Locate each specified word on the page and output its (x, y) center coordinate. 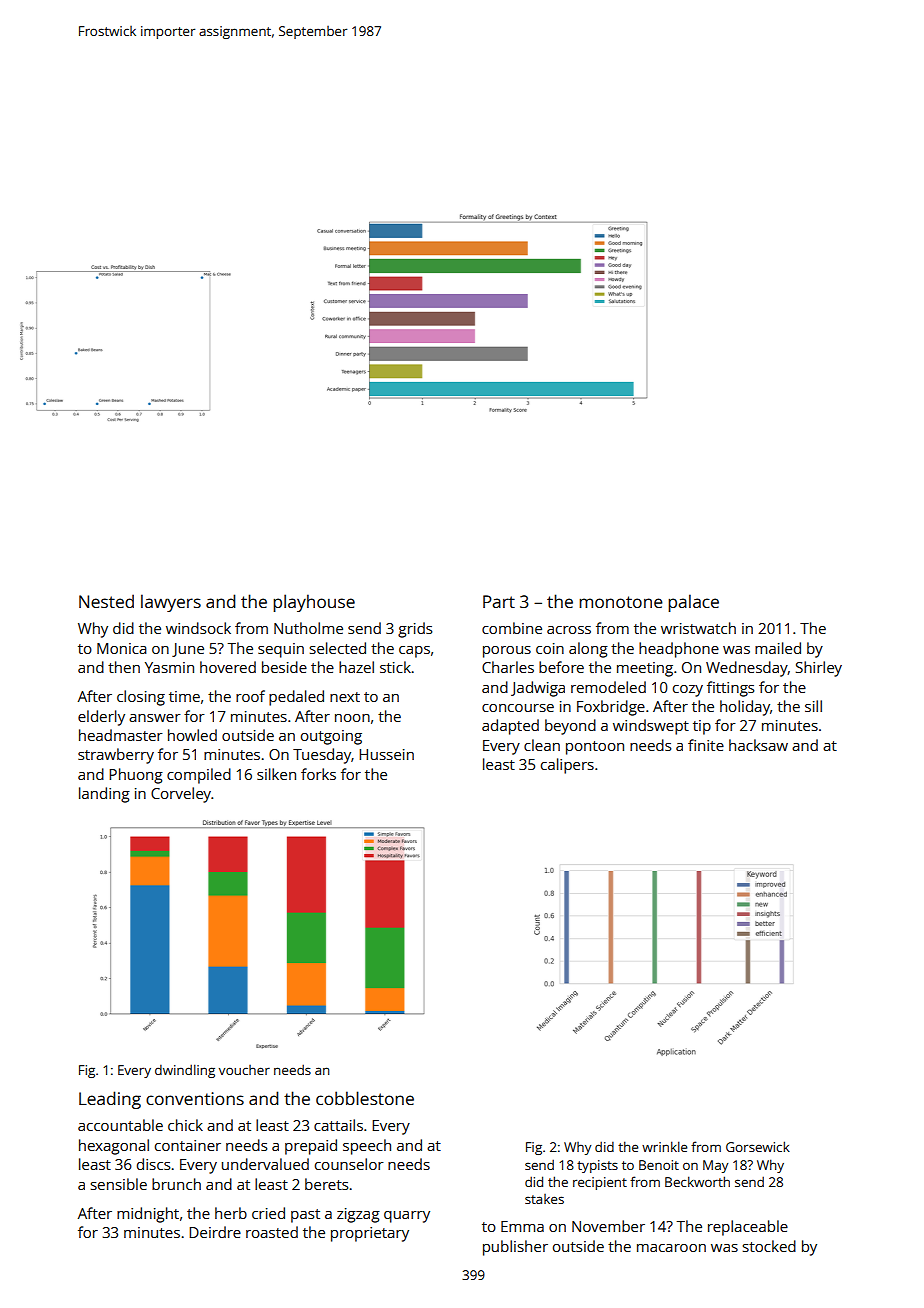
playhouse (314, 603)
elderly (101, 718)
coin (550, 648)
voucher (244, 1070)
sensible (119, 1184)
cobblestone (365, 1098)
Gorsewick (758, 1146)
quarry (407, 1217)
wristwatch (698, 628)
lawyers (171, 603)
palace (693, 603)
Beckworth (697, 1181)
